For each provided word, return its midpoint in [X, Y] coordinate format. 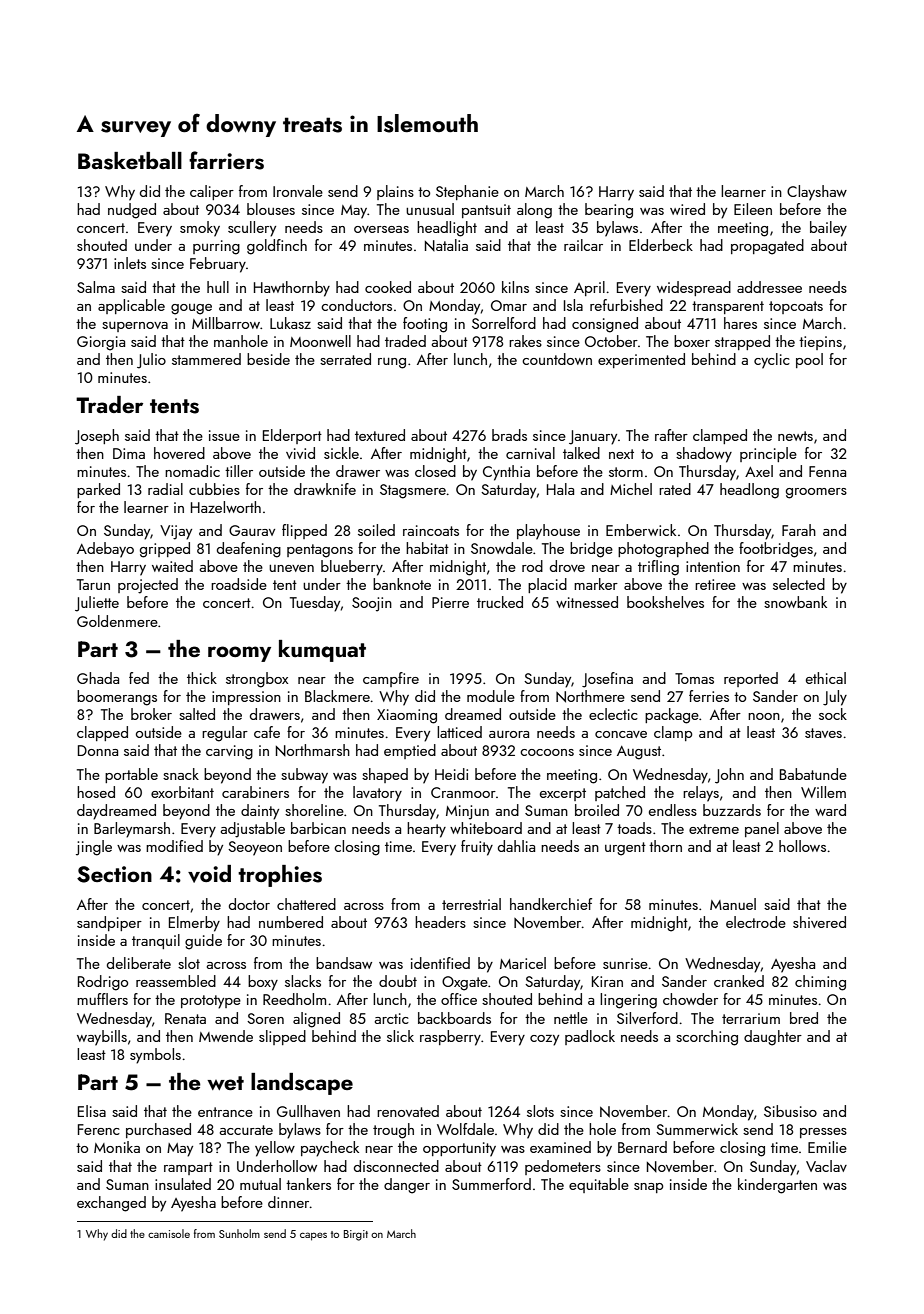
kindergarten [777, 1186]
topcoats [796, 307]
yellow [275, 1149]
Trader [109, 404]
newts [795, 436]
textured [380, 435]
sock [833, 714]
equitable [599, 1185]
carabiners [255, 792]
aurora [509, 734]
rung [392, 363]
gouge [191, 309]
